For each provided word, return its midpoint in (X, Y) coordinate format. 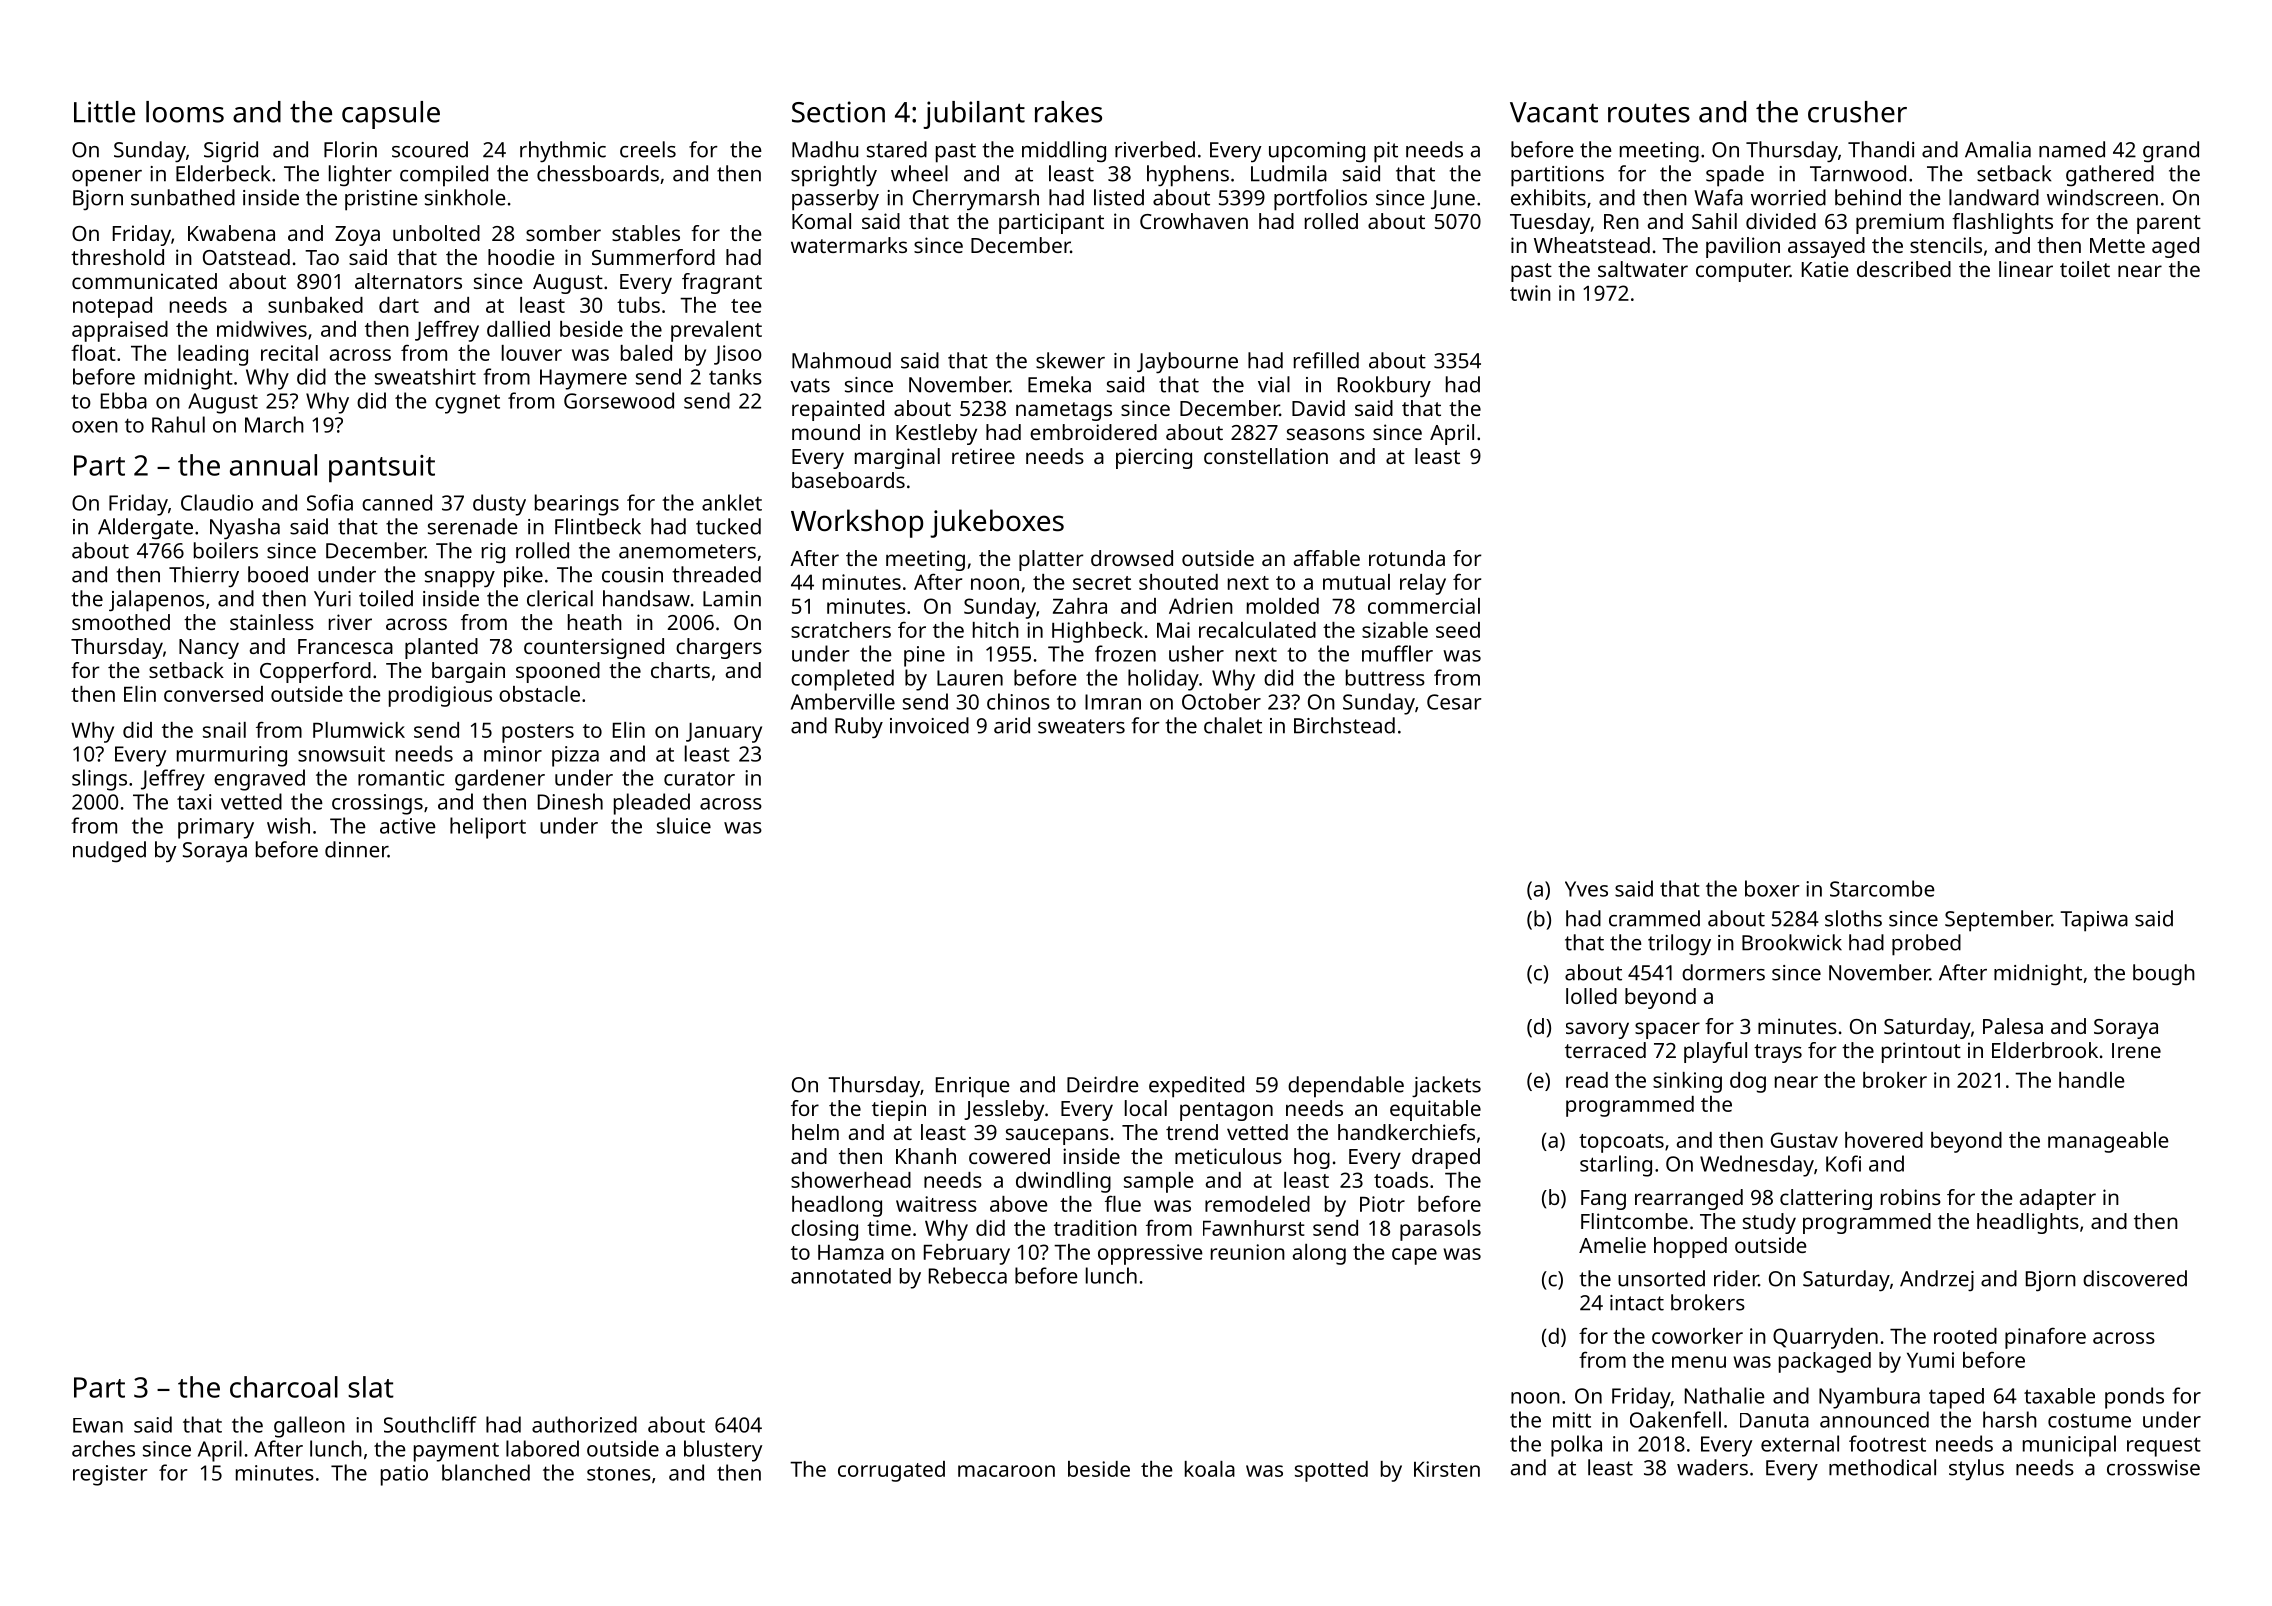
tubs (638, 305)
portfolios (1320, 200)
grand (2171, 152)
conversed (213, 694)
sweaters (1081, 726)
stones (619, 1473)
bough (2164, 975)
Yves (1586, 889)
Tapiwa (2094, 921)
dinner (356, 849)
